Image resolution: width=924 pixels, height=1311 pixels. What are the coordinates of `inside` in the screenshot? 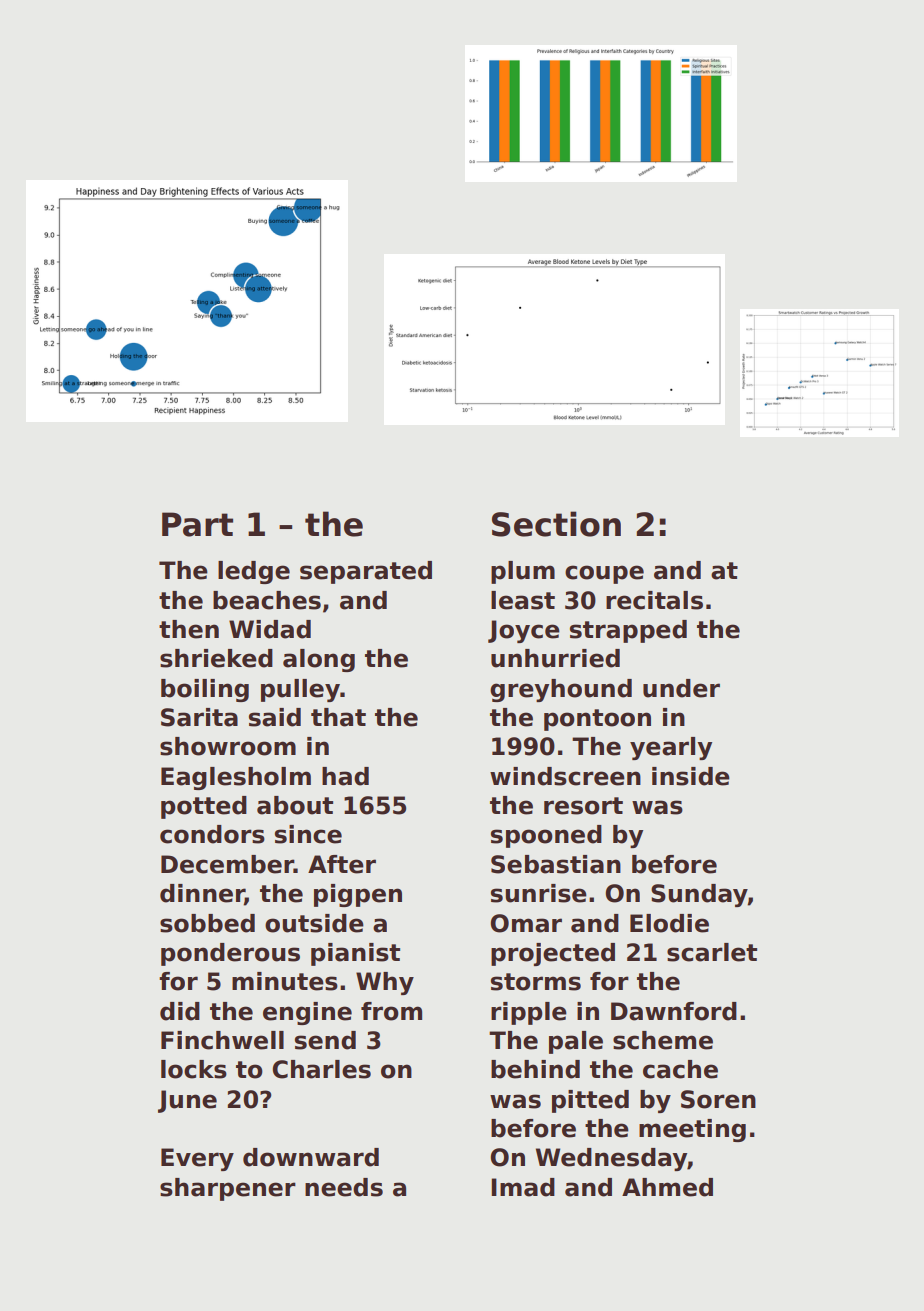 It's located at (691, 776).
